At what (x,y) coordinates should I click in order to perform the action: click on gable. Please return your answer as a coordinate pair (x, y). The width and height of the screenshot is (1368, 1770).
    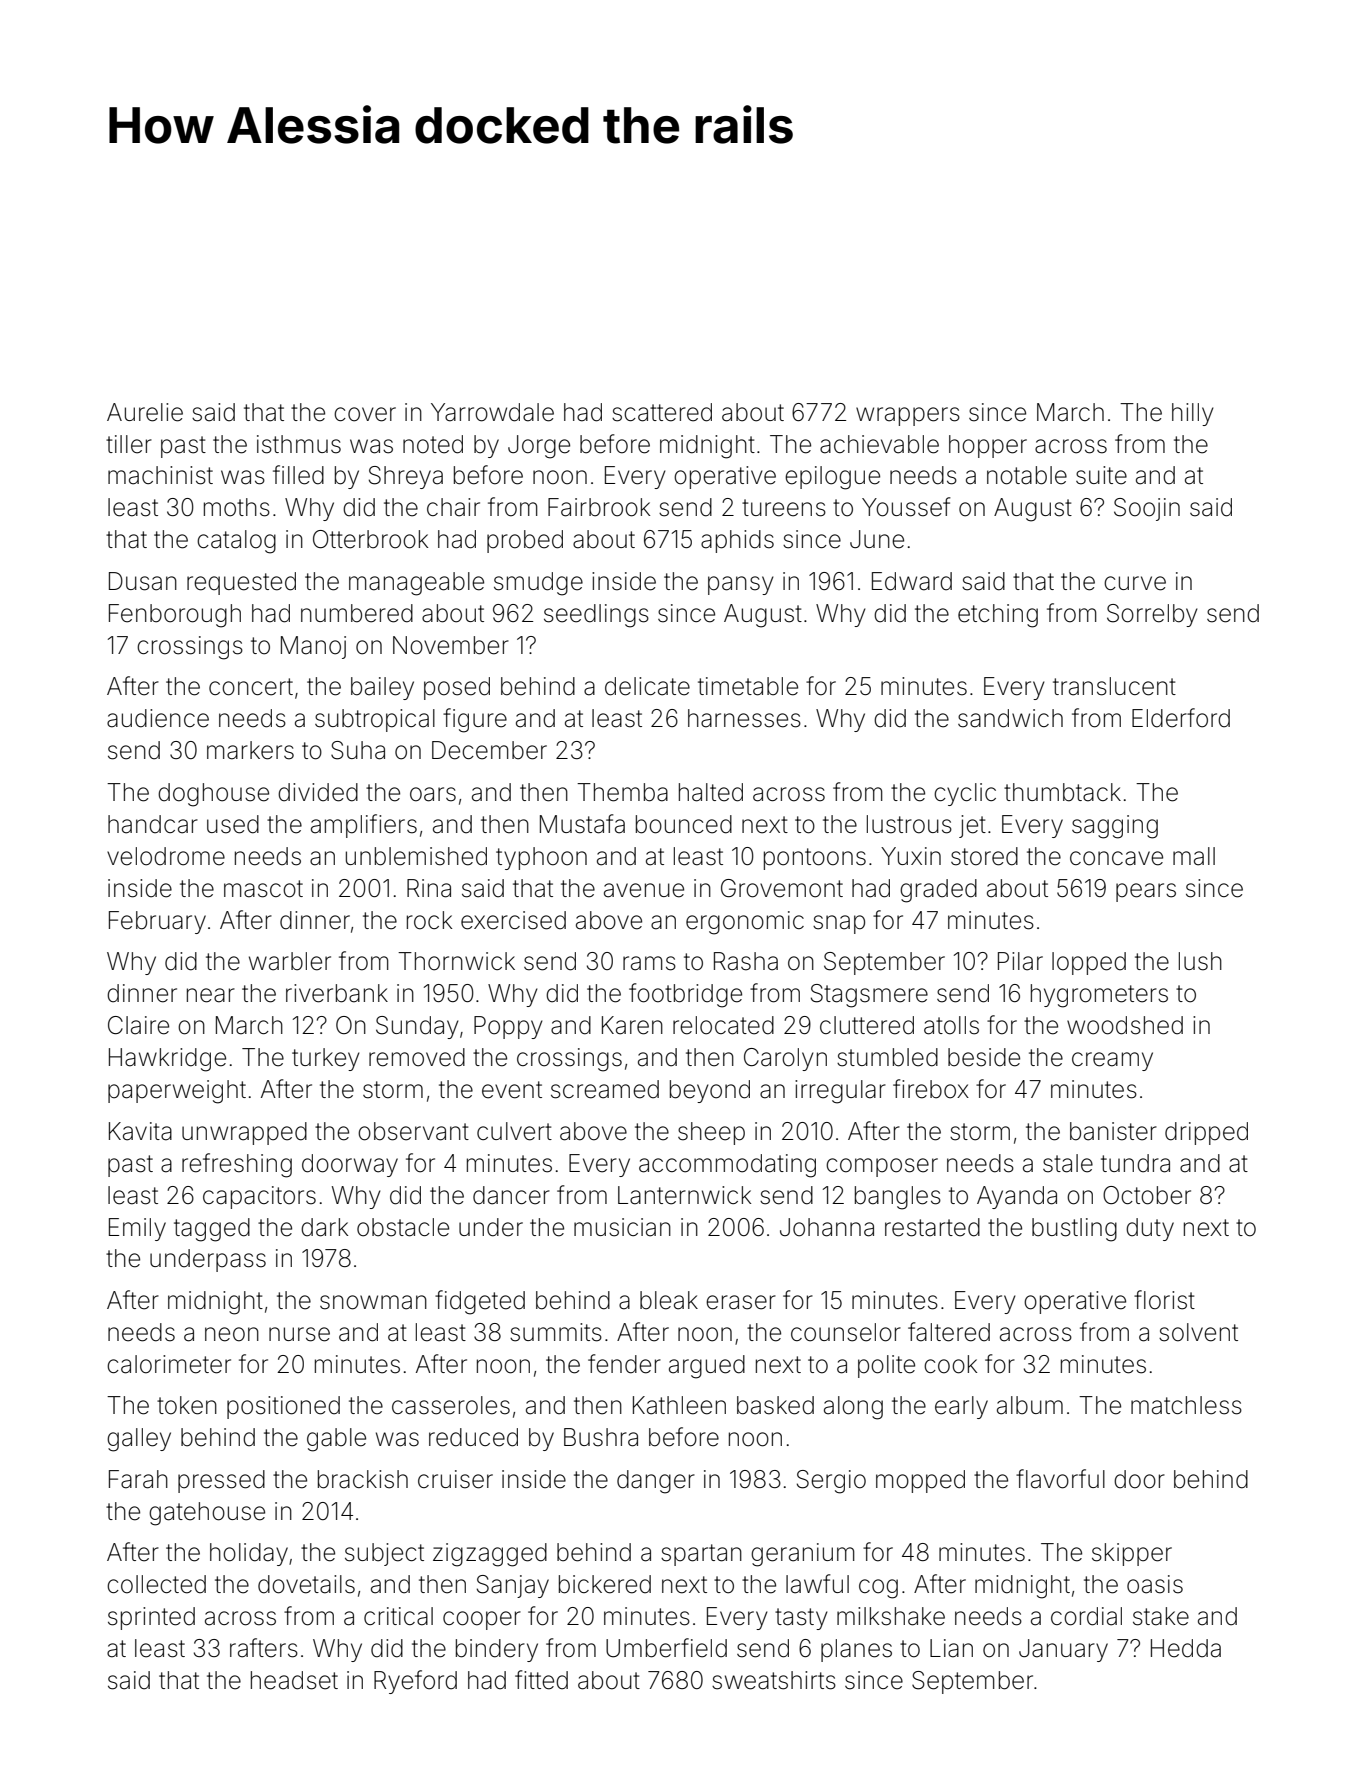
    Looking at the image, I should click on (336, 1440).
